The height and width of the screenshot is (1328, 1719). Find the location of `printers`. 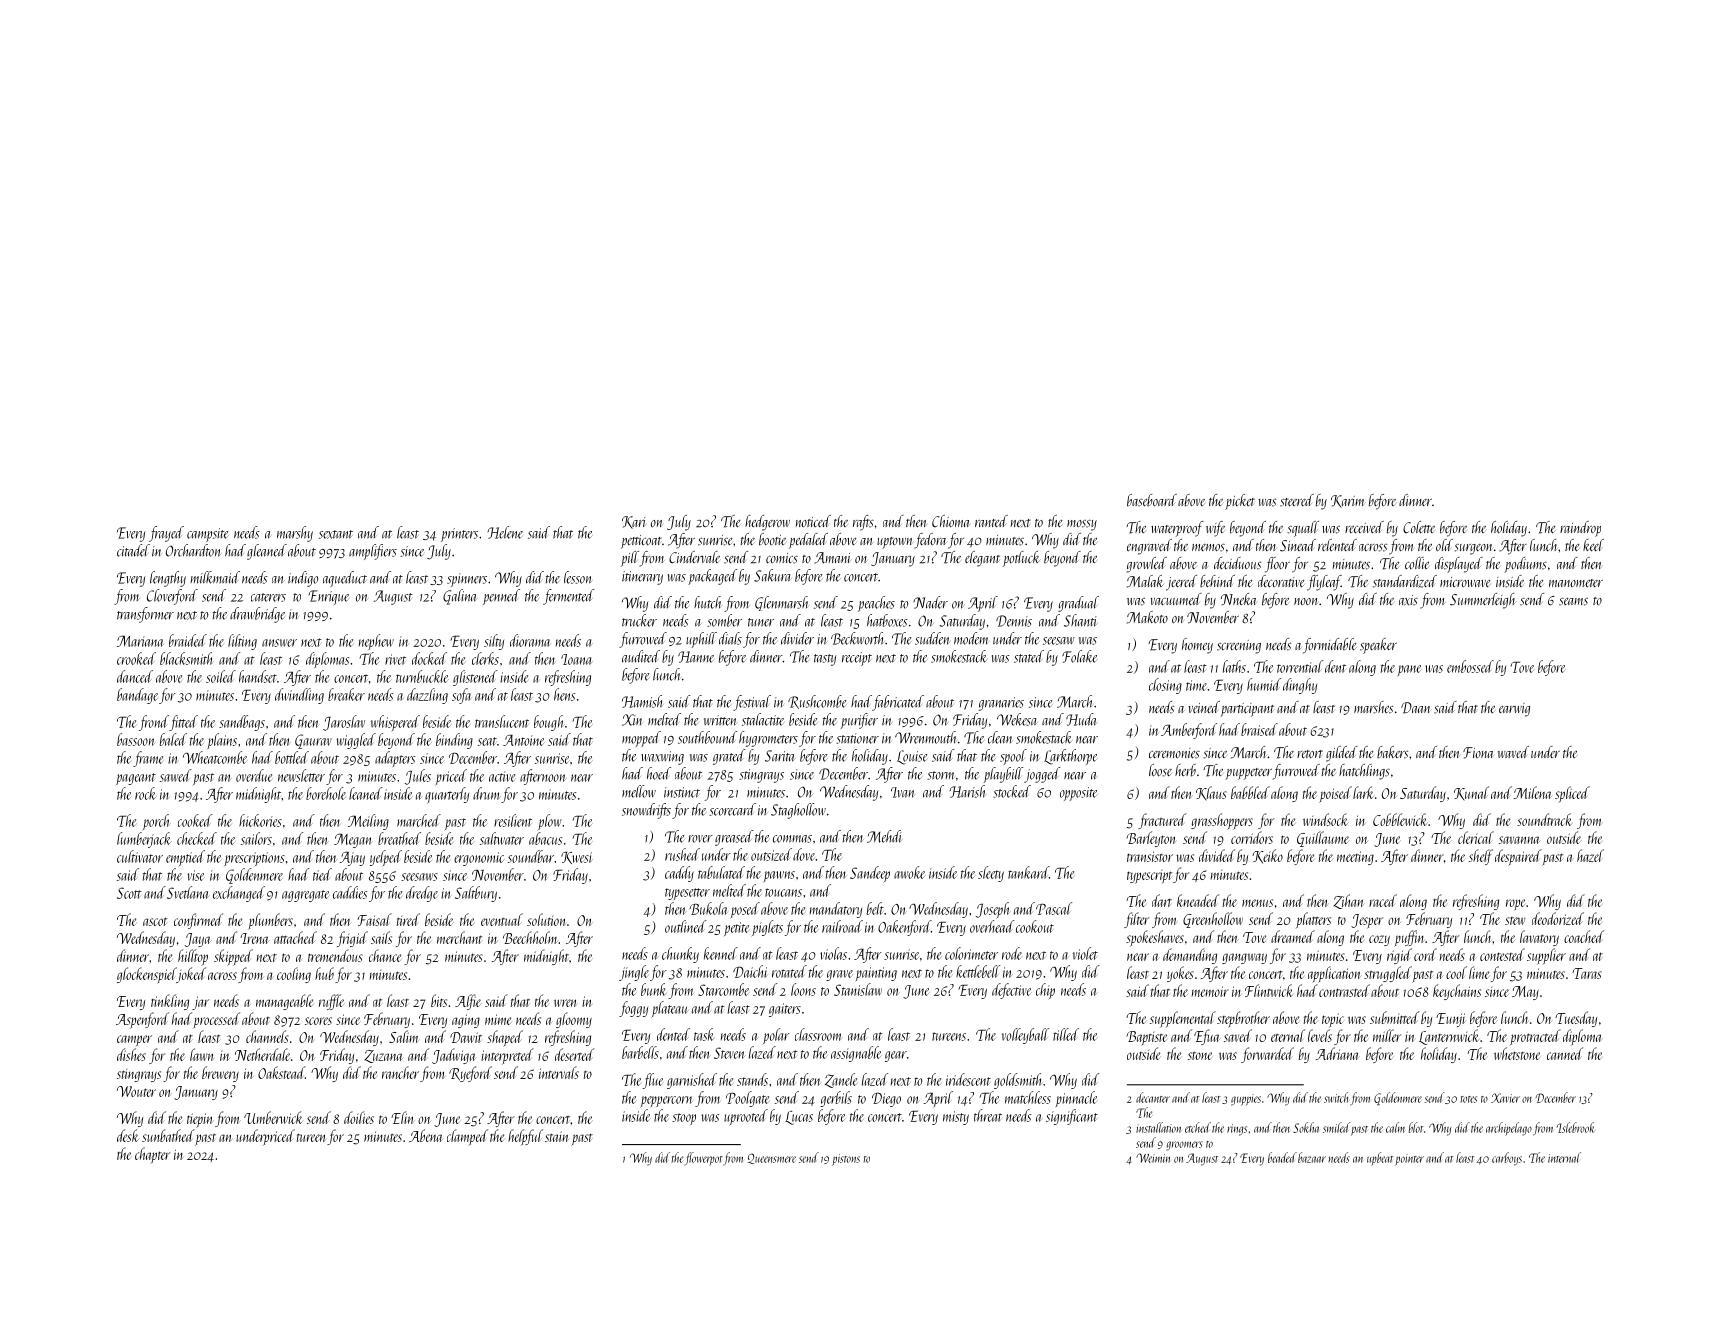

printers is located at coordinates (459, 535).
